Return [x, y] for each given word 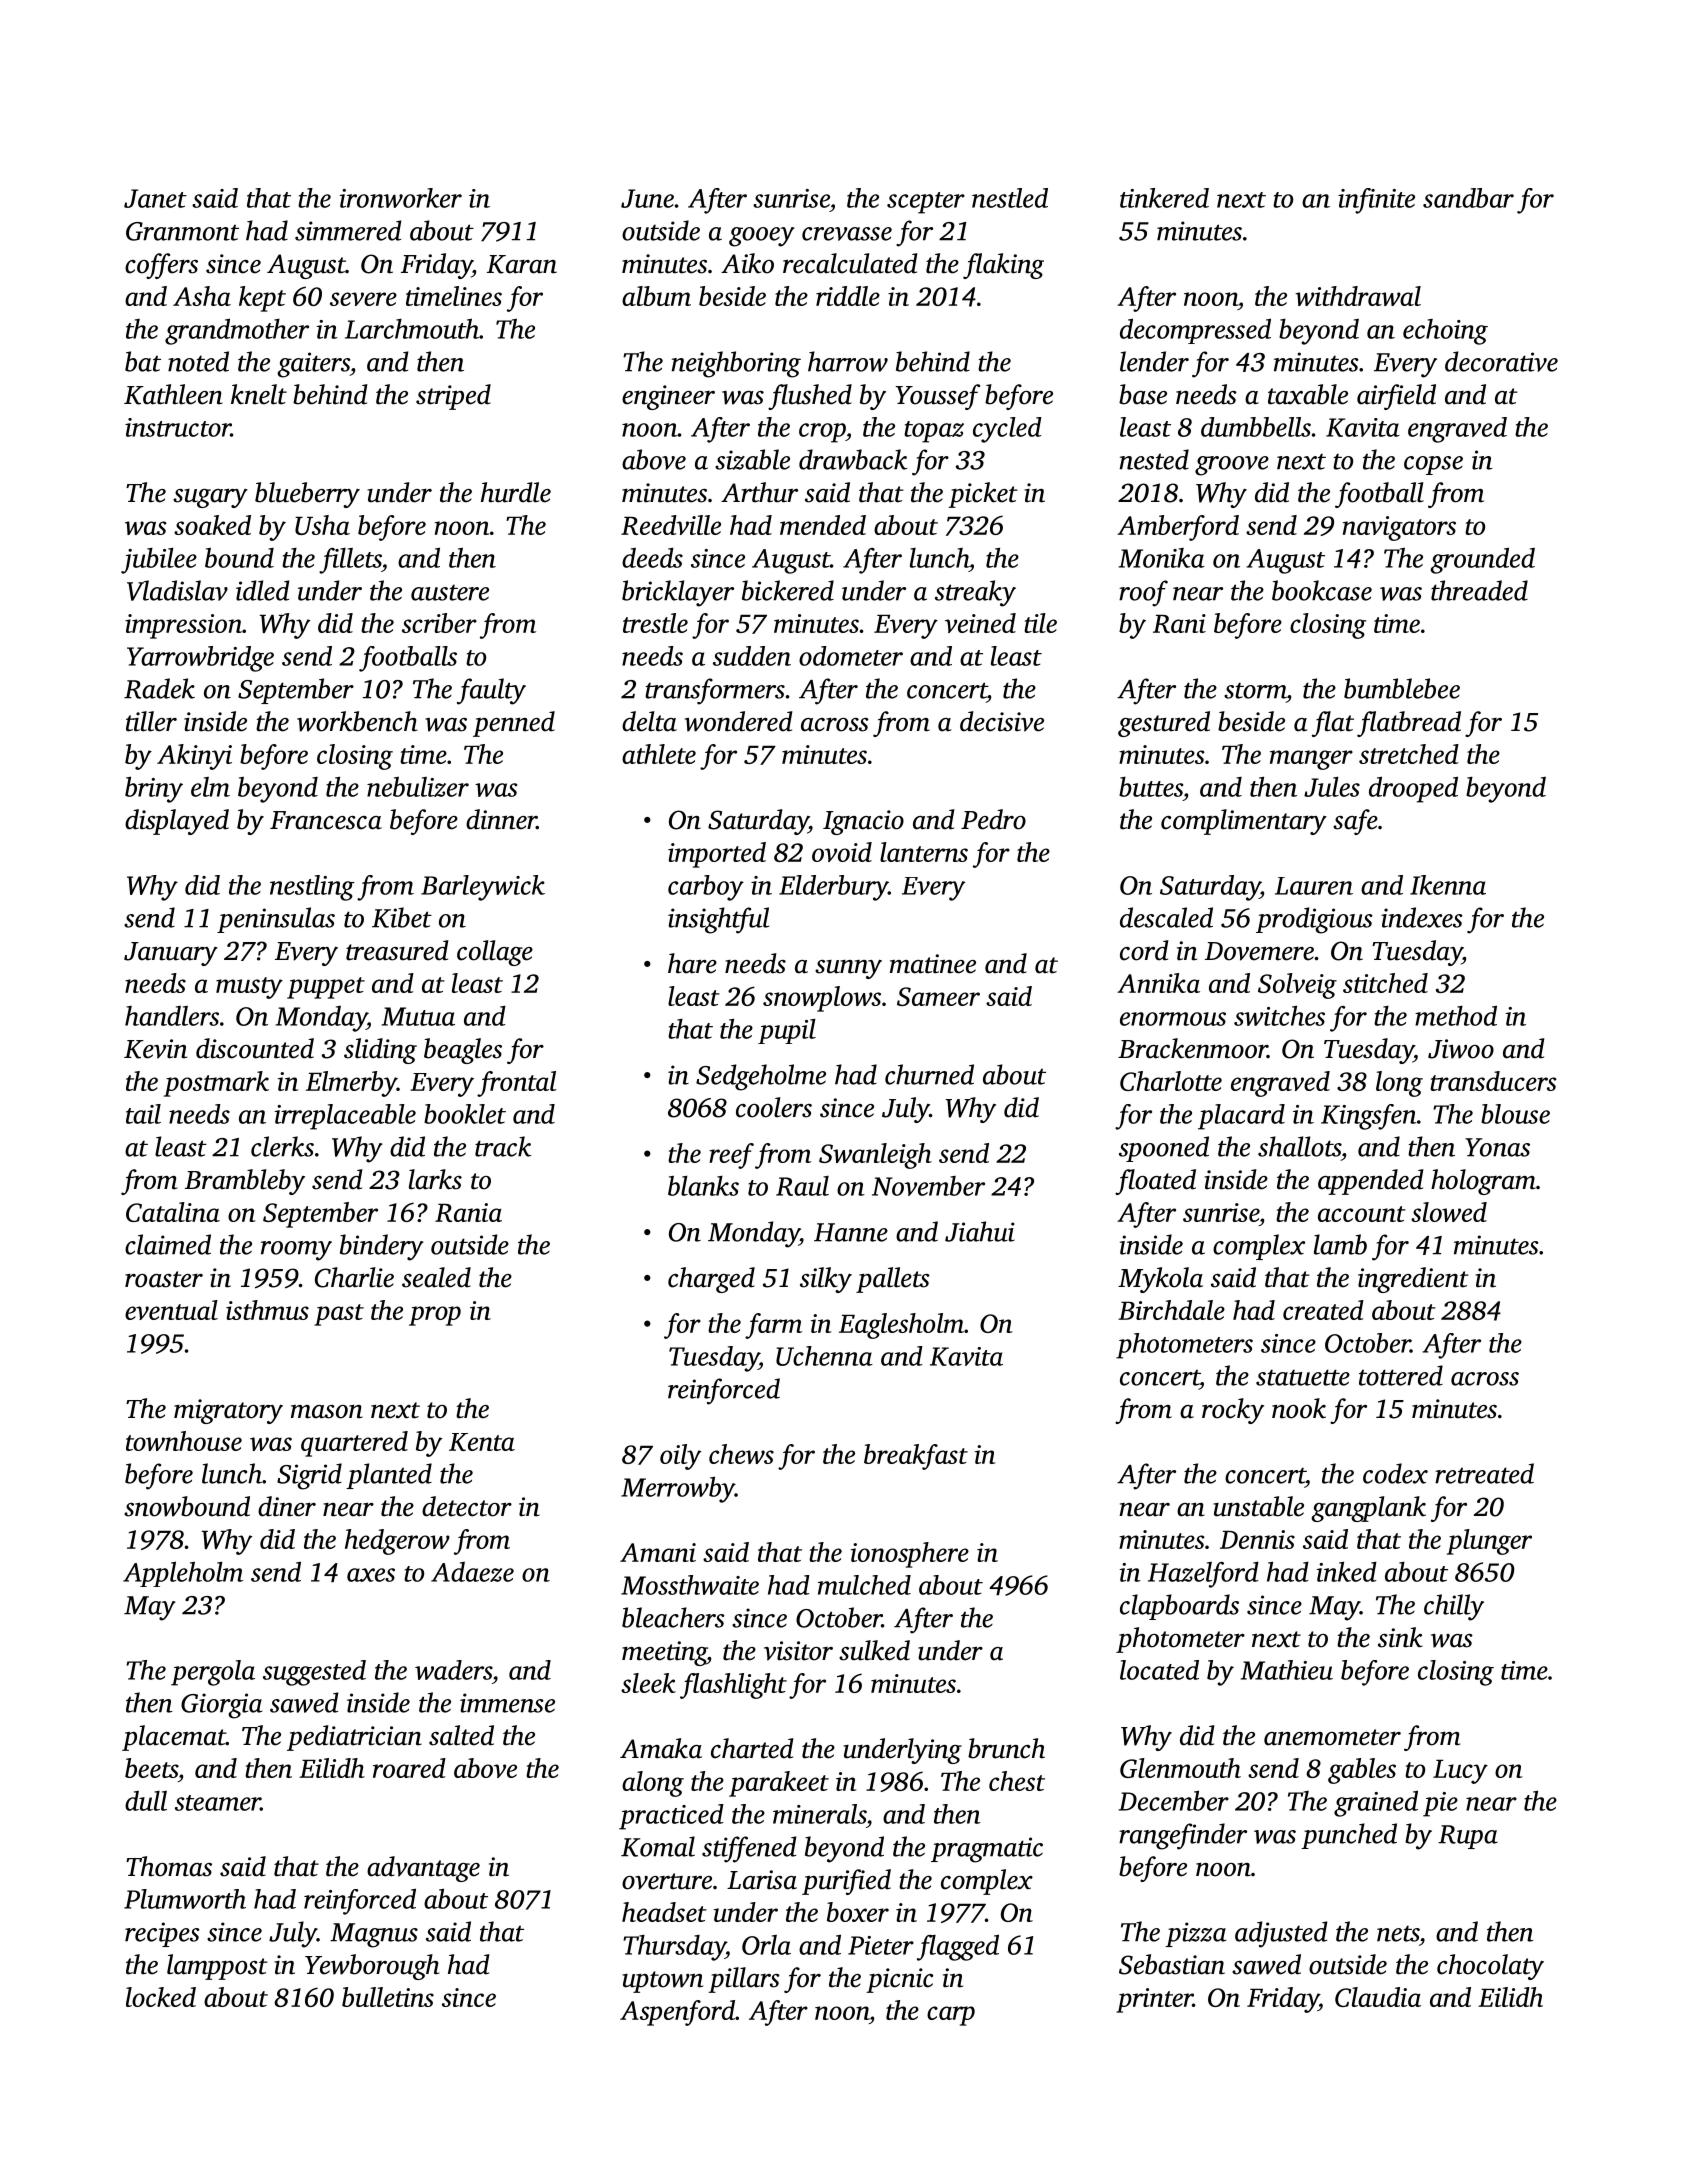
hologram [1483, 1182]
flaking [1003, 266]
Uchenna [824, 1356]
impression [183, 626]
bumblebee [1402, 688]
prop [435, 1316]
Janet [155, 198]
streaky [975, 593]
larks [435, 1179]
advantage [423, 1869]
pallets [893, 1280]
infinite [1376, 201]
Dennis [1257, 1539]
